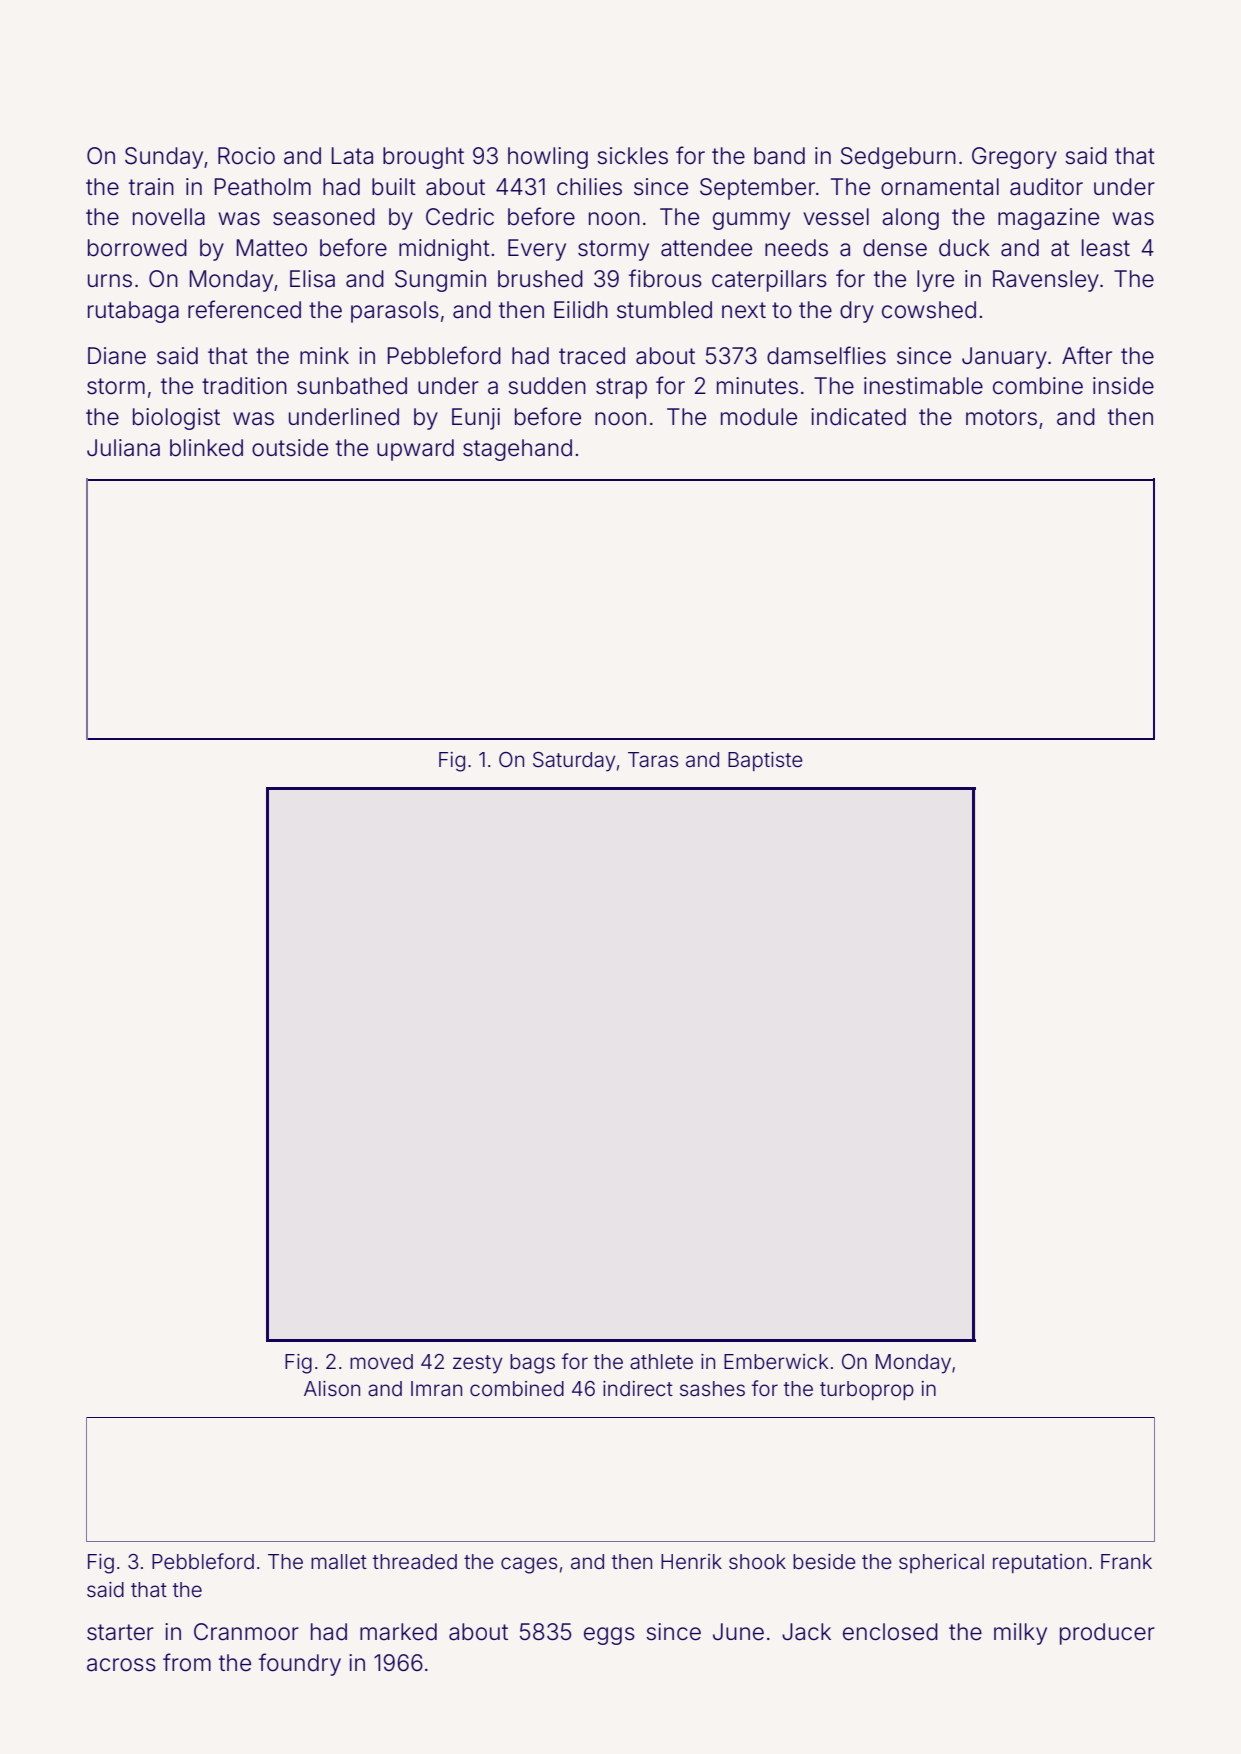 Image resolution: width=1241 pixels, height=1754 pixels. What do you see at coordinates (738, 1632) in the screenshot?
I see `June` at bounding box center [738, 1632].
